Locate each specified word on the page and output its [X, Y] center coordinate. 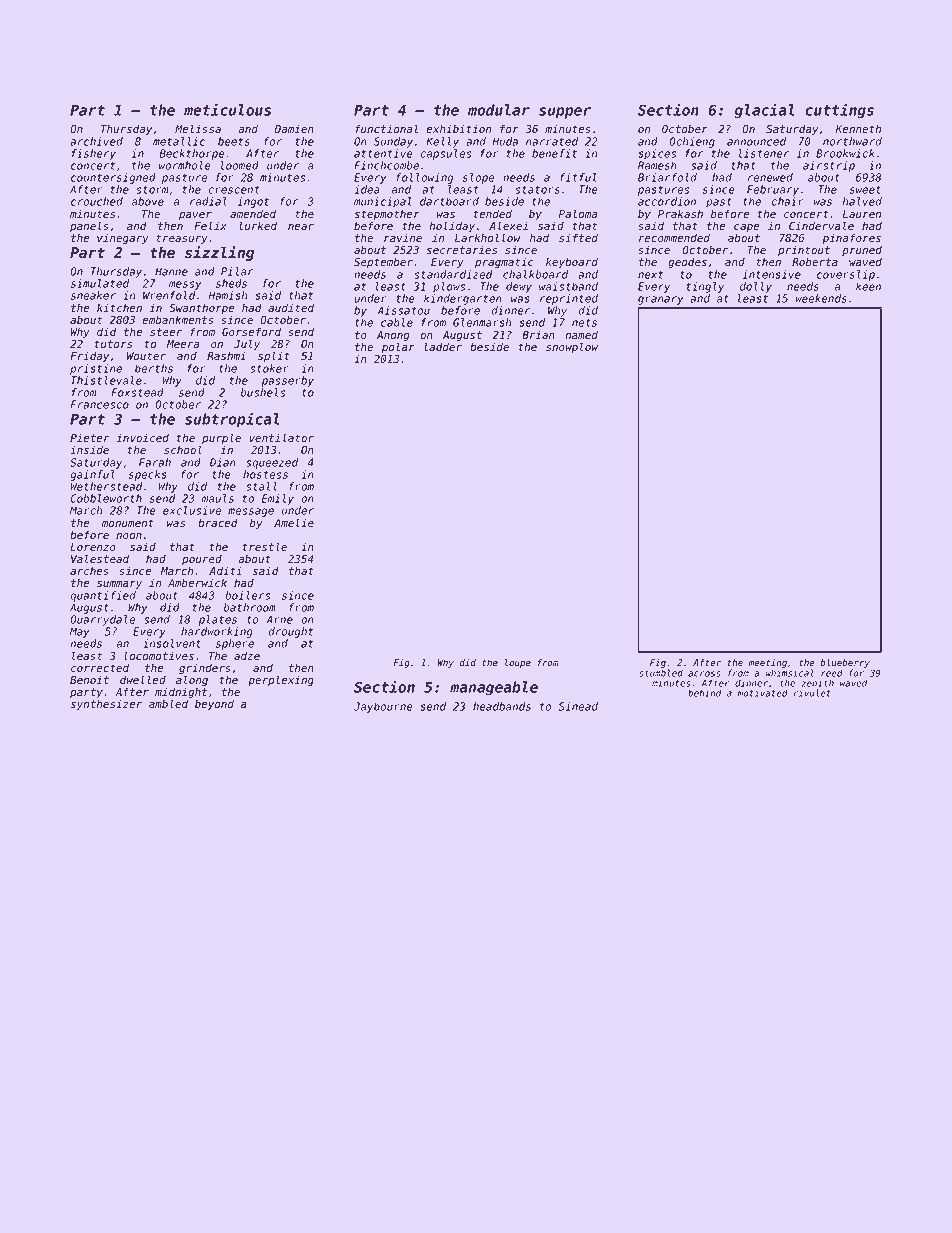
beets [234, 141]
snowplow [572, 347]
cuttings [839, 111]
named [581, 334]
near [301, 227]
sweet [865, 190]
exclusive [192, 510]
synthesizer [106, 705]
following [425, 178]
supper [565, 113]
